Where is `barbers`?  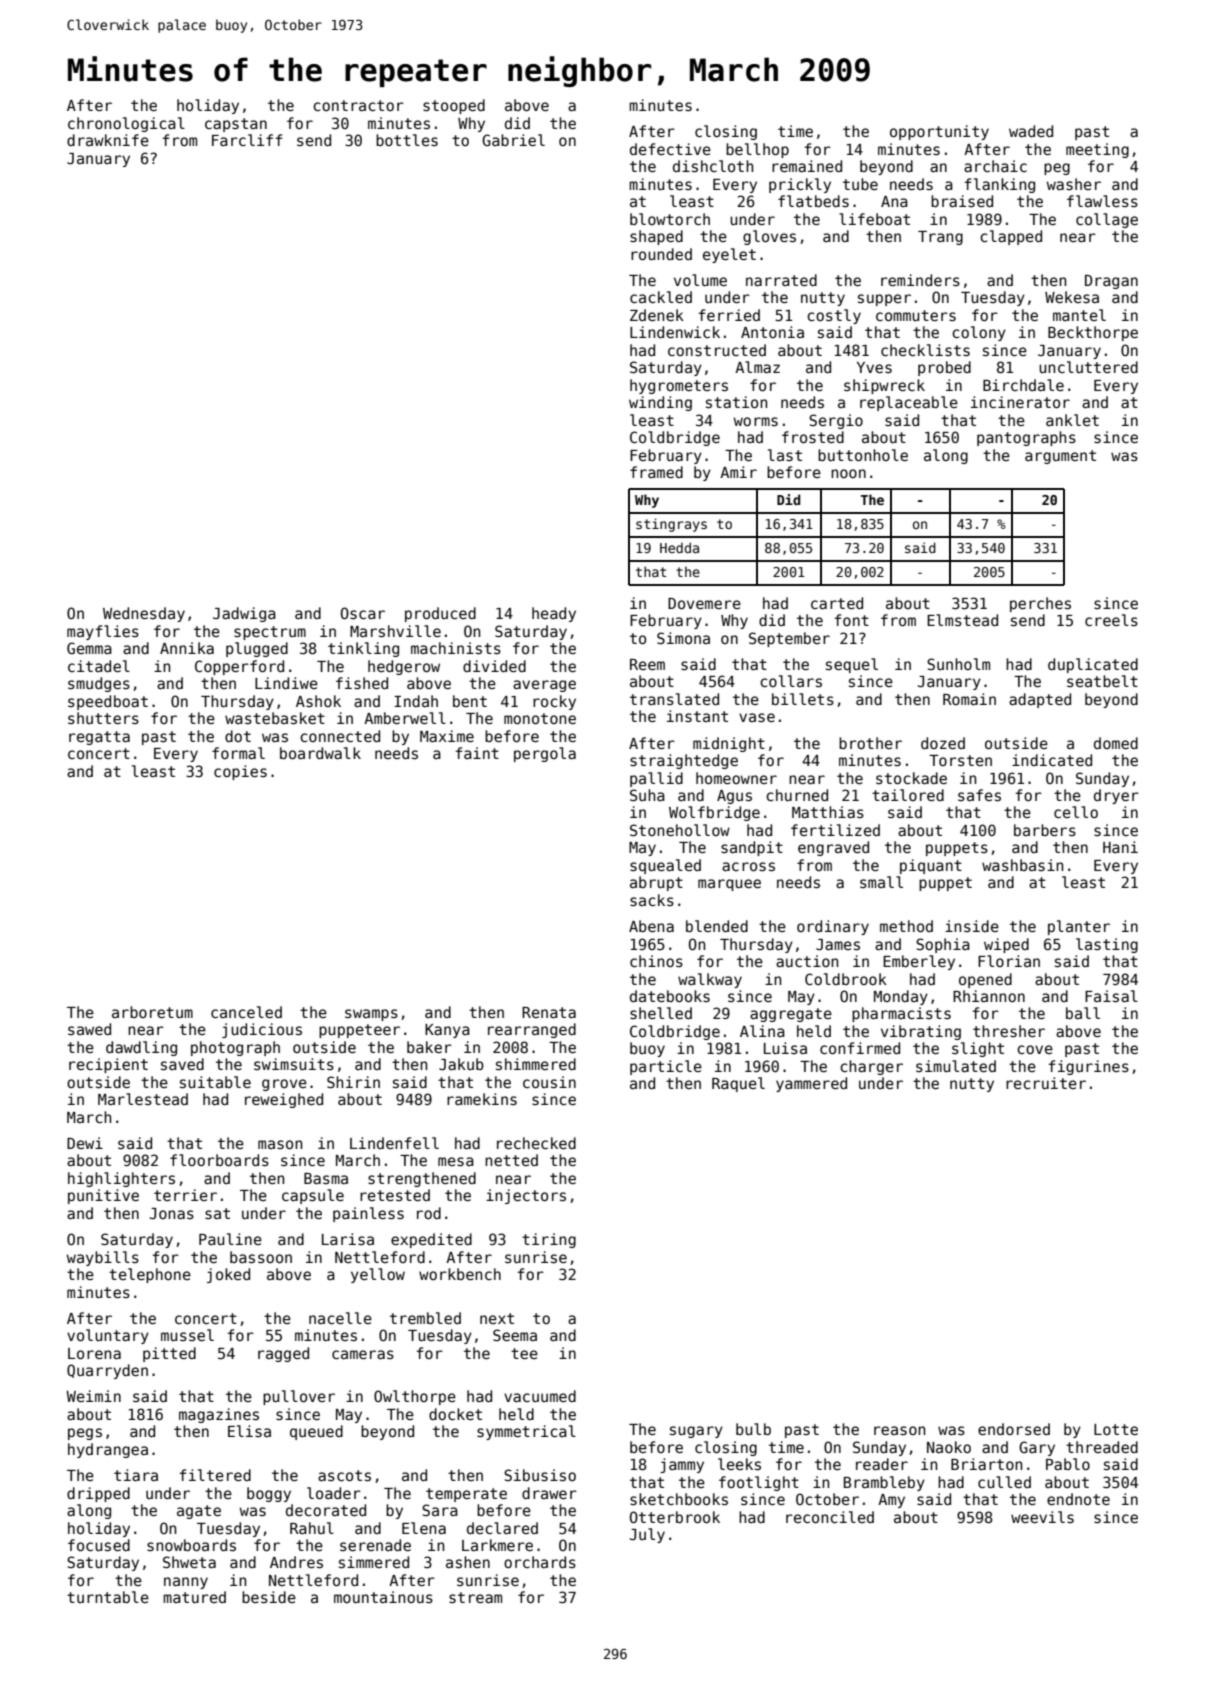
barbers is located at coordinates (1045, 830).
